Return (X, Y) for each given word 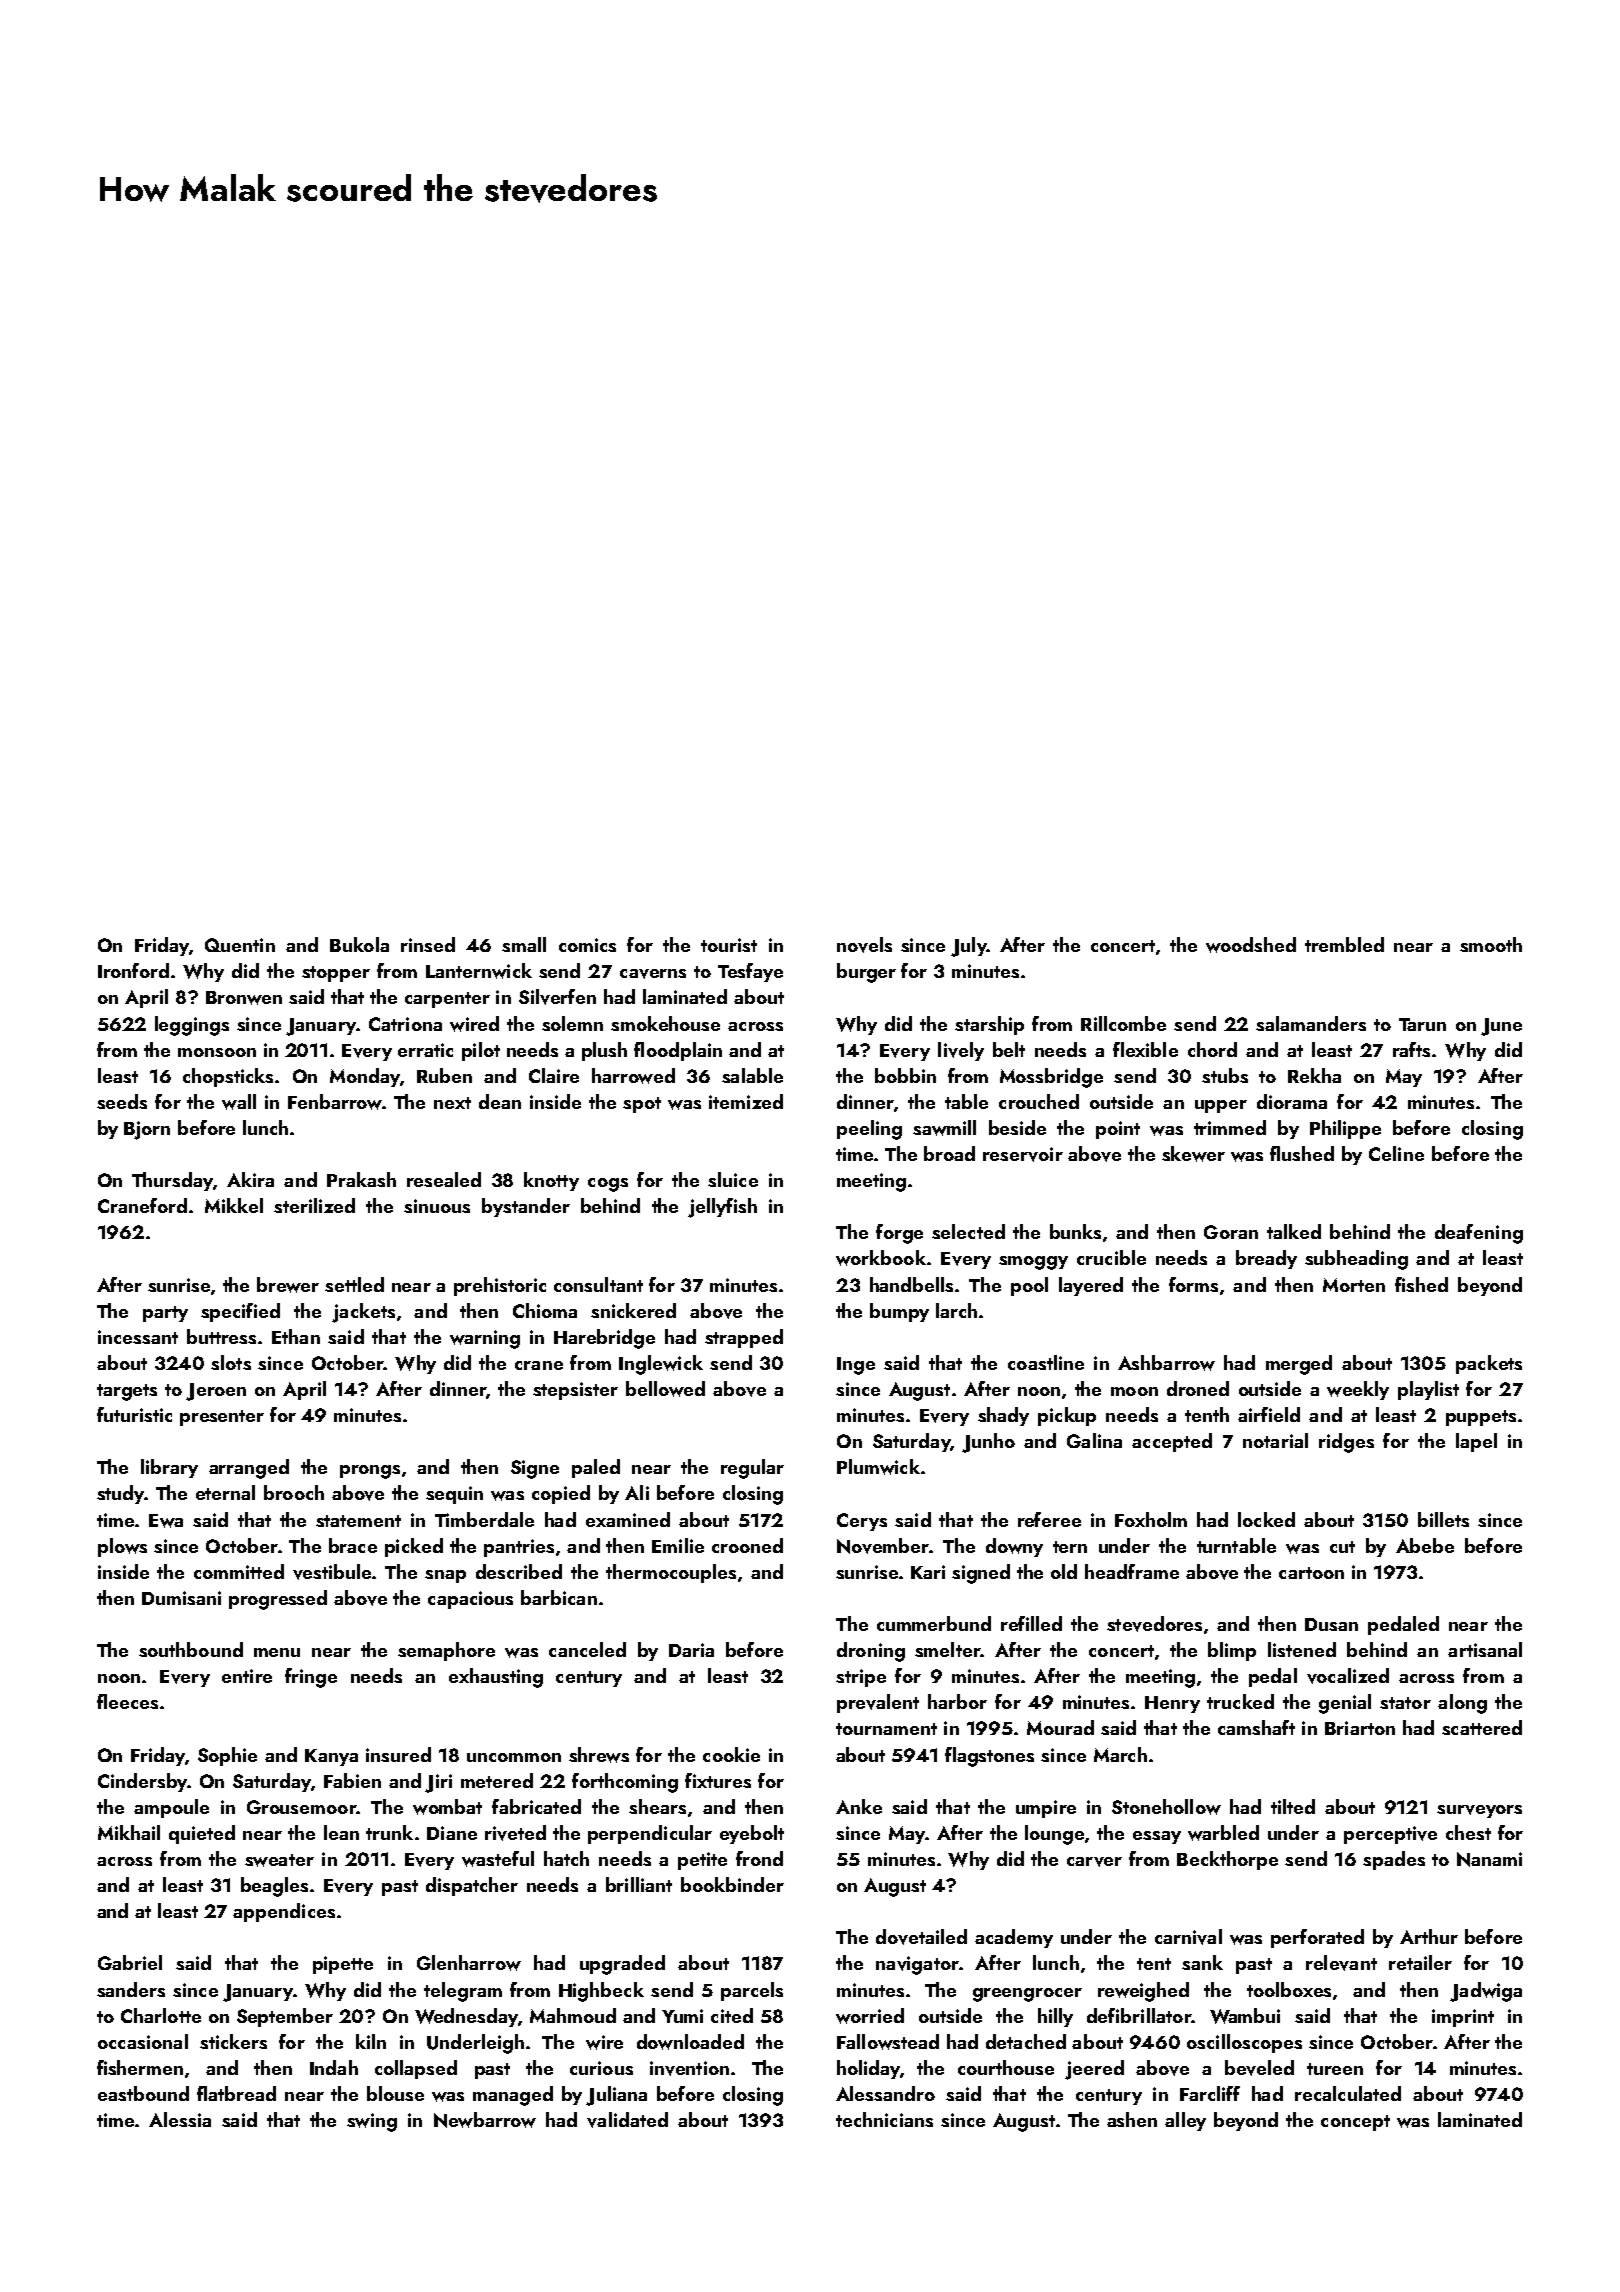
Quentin (240, 945)
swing (372, 2122)
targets (127, 1392)
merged (1299, 1365)
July (969, 947)
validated (627, 2120)
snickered (633, 1310)
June (1501, 1027)
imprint (1463, 2018)
